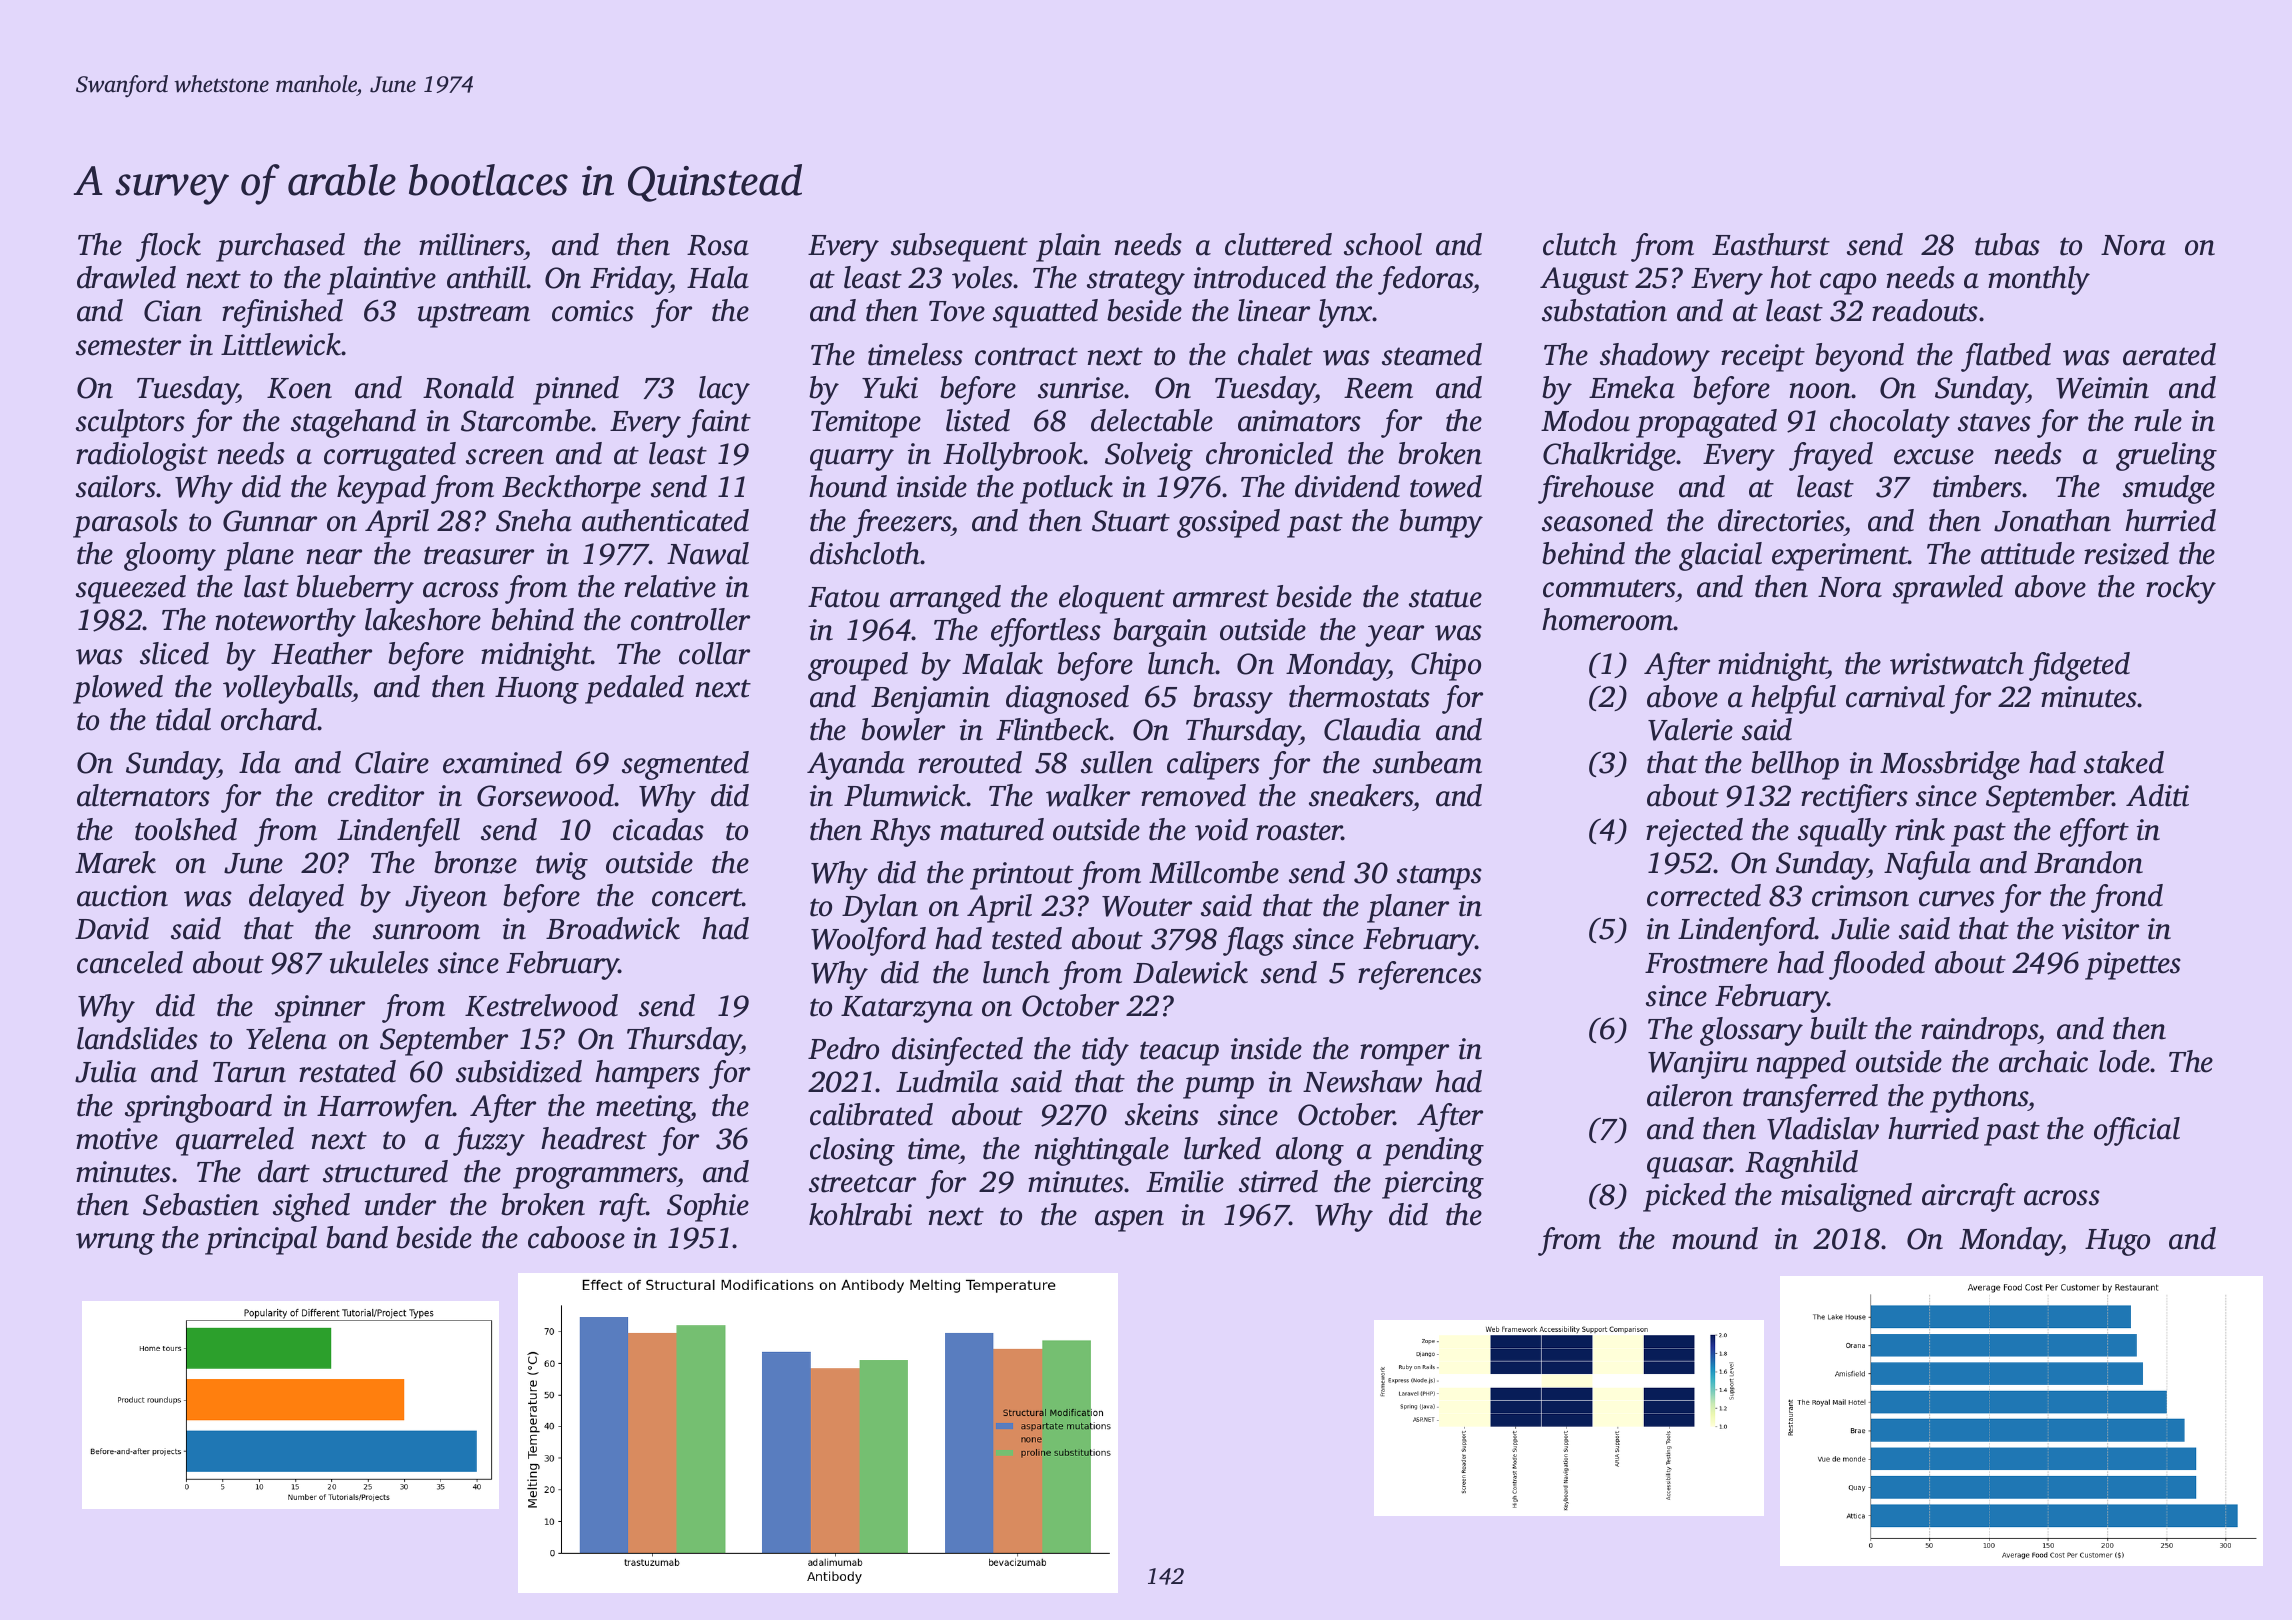 The image size is (2292, 1620). What do you see at coordinates (168, 247) in the document?
I see `flock` at bounding box center [168, 247].
